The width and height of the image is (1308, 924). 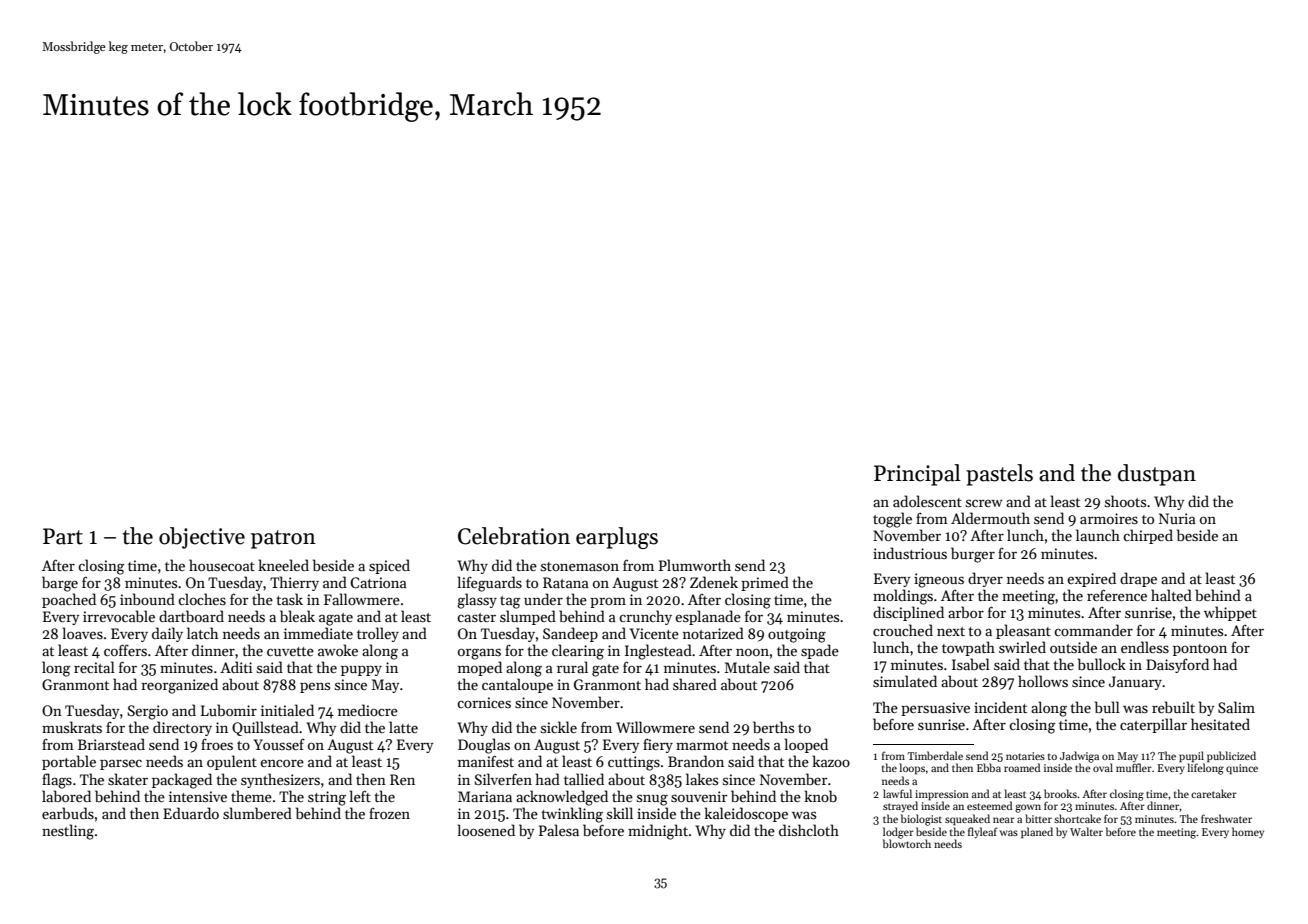 What do you see at coordinates (265, 728) in the image?
I see `Quillstead` at bounding box center [265, 728].
